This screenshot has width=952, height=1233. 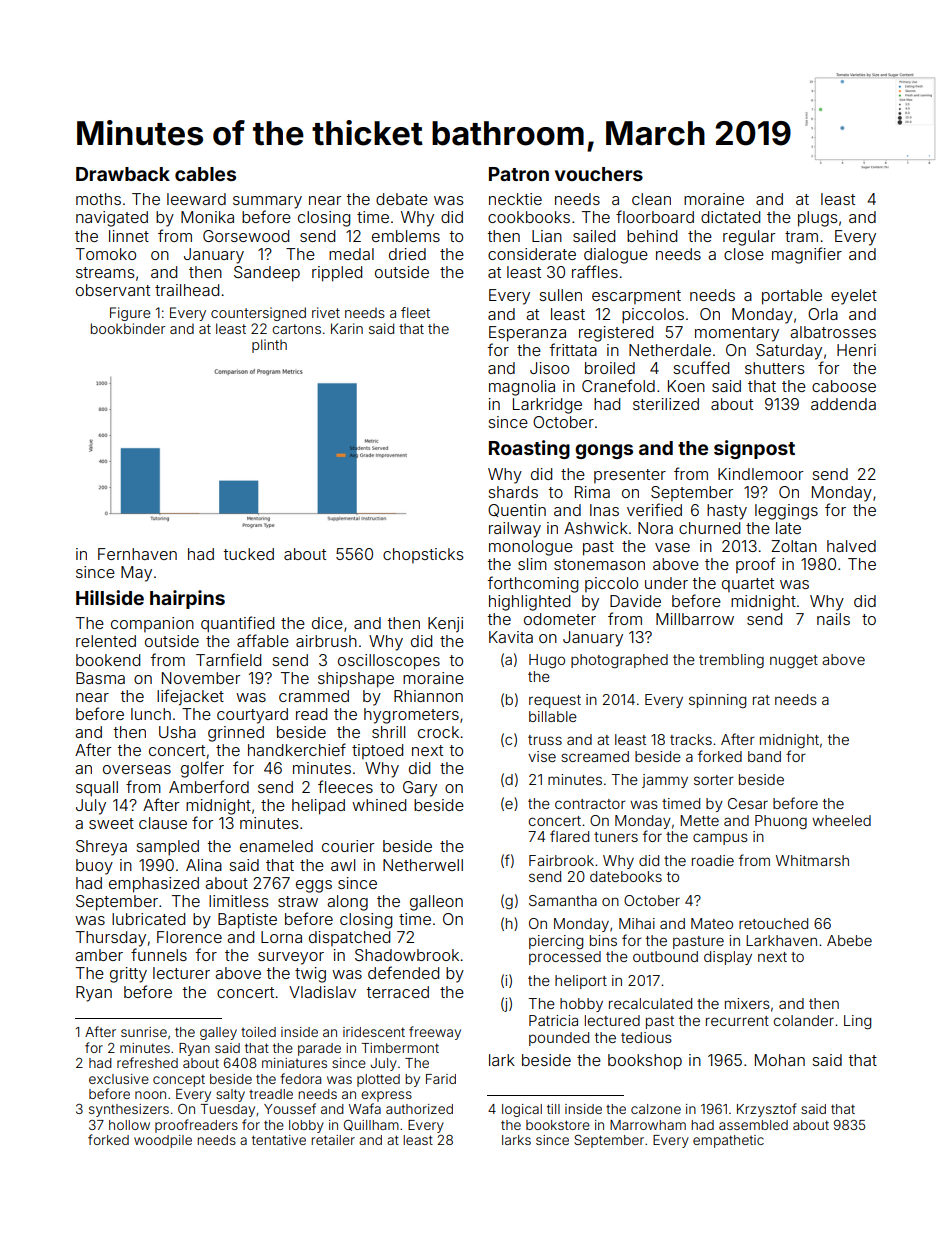 I want to click on lifejacket, so click(x=190, y=697).
